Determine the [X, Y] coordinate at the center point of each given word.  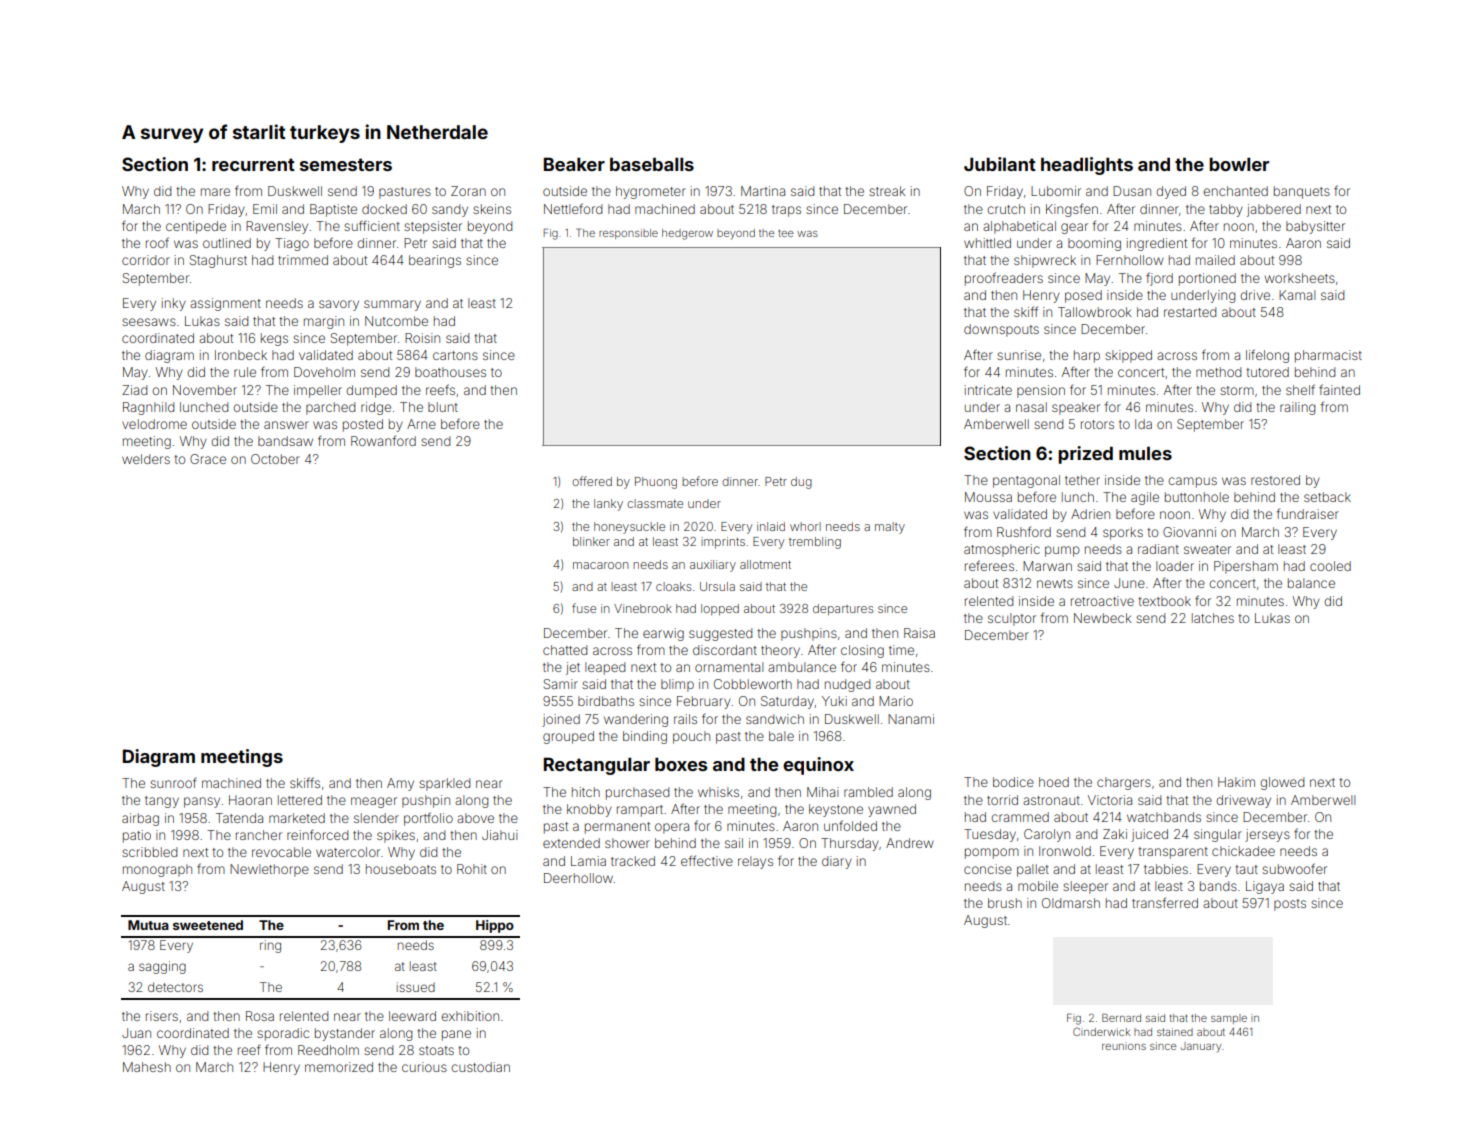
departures [843, 610]
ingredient [1157, 244]
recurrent [253, 164]
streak [887, 191]
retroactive [1102, 601]
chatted [565, 650]
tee [785, 233]
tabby [1226, 210]
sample [1229, 1019]
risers [162, 1016]
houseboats [401, 869]
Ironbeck [241, 355]
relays [755, 862]
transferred [1165, 902]
